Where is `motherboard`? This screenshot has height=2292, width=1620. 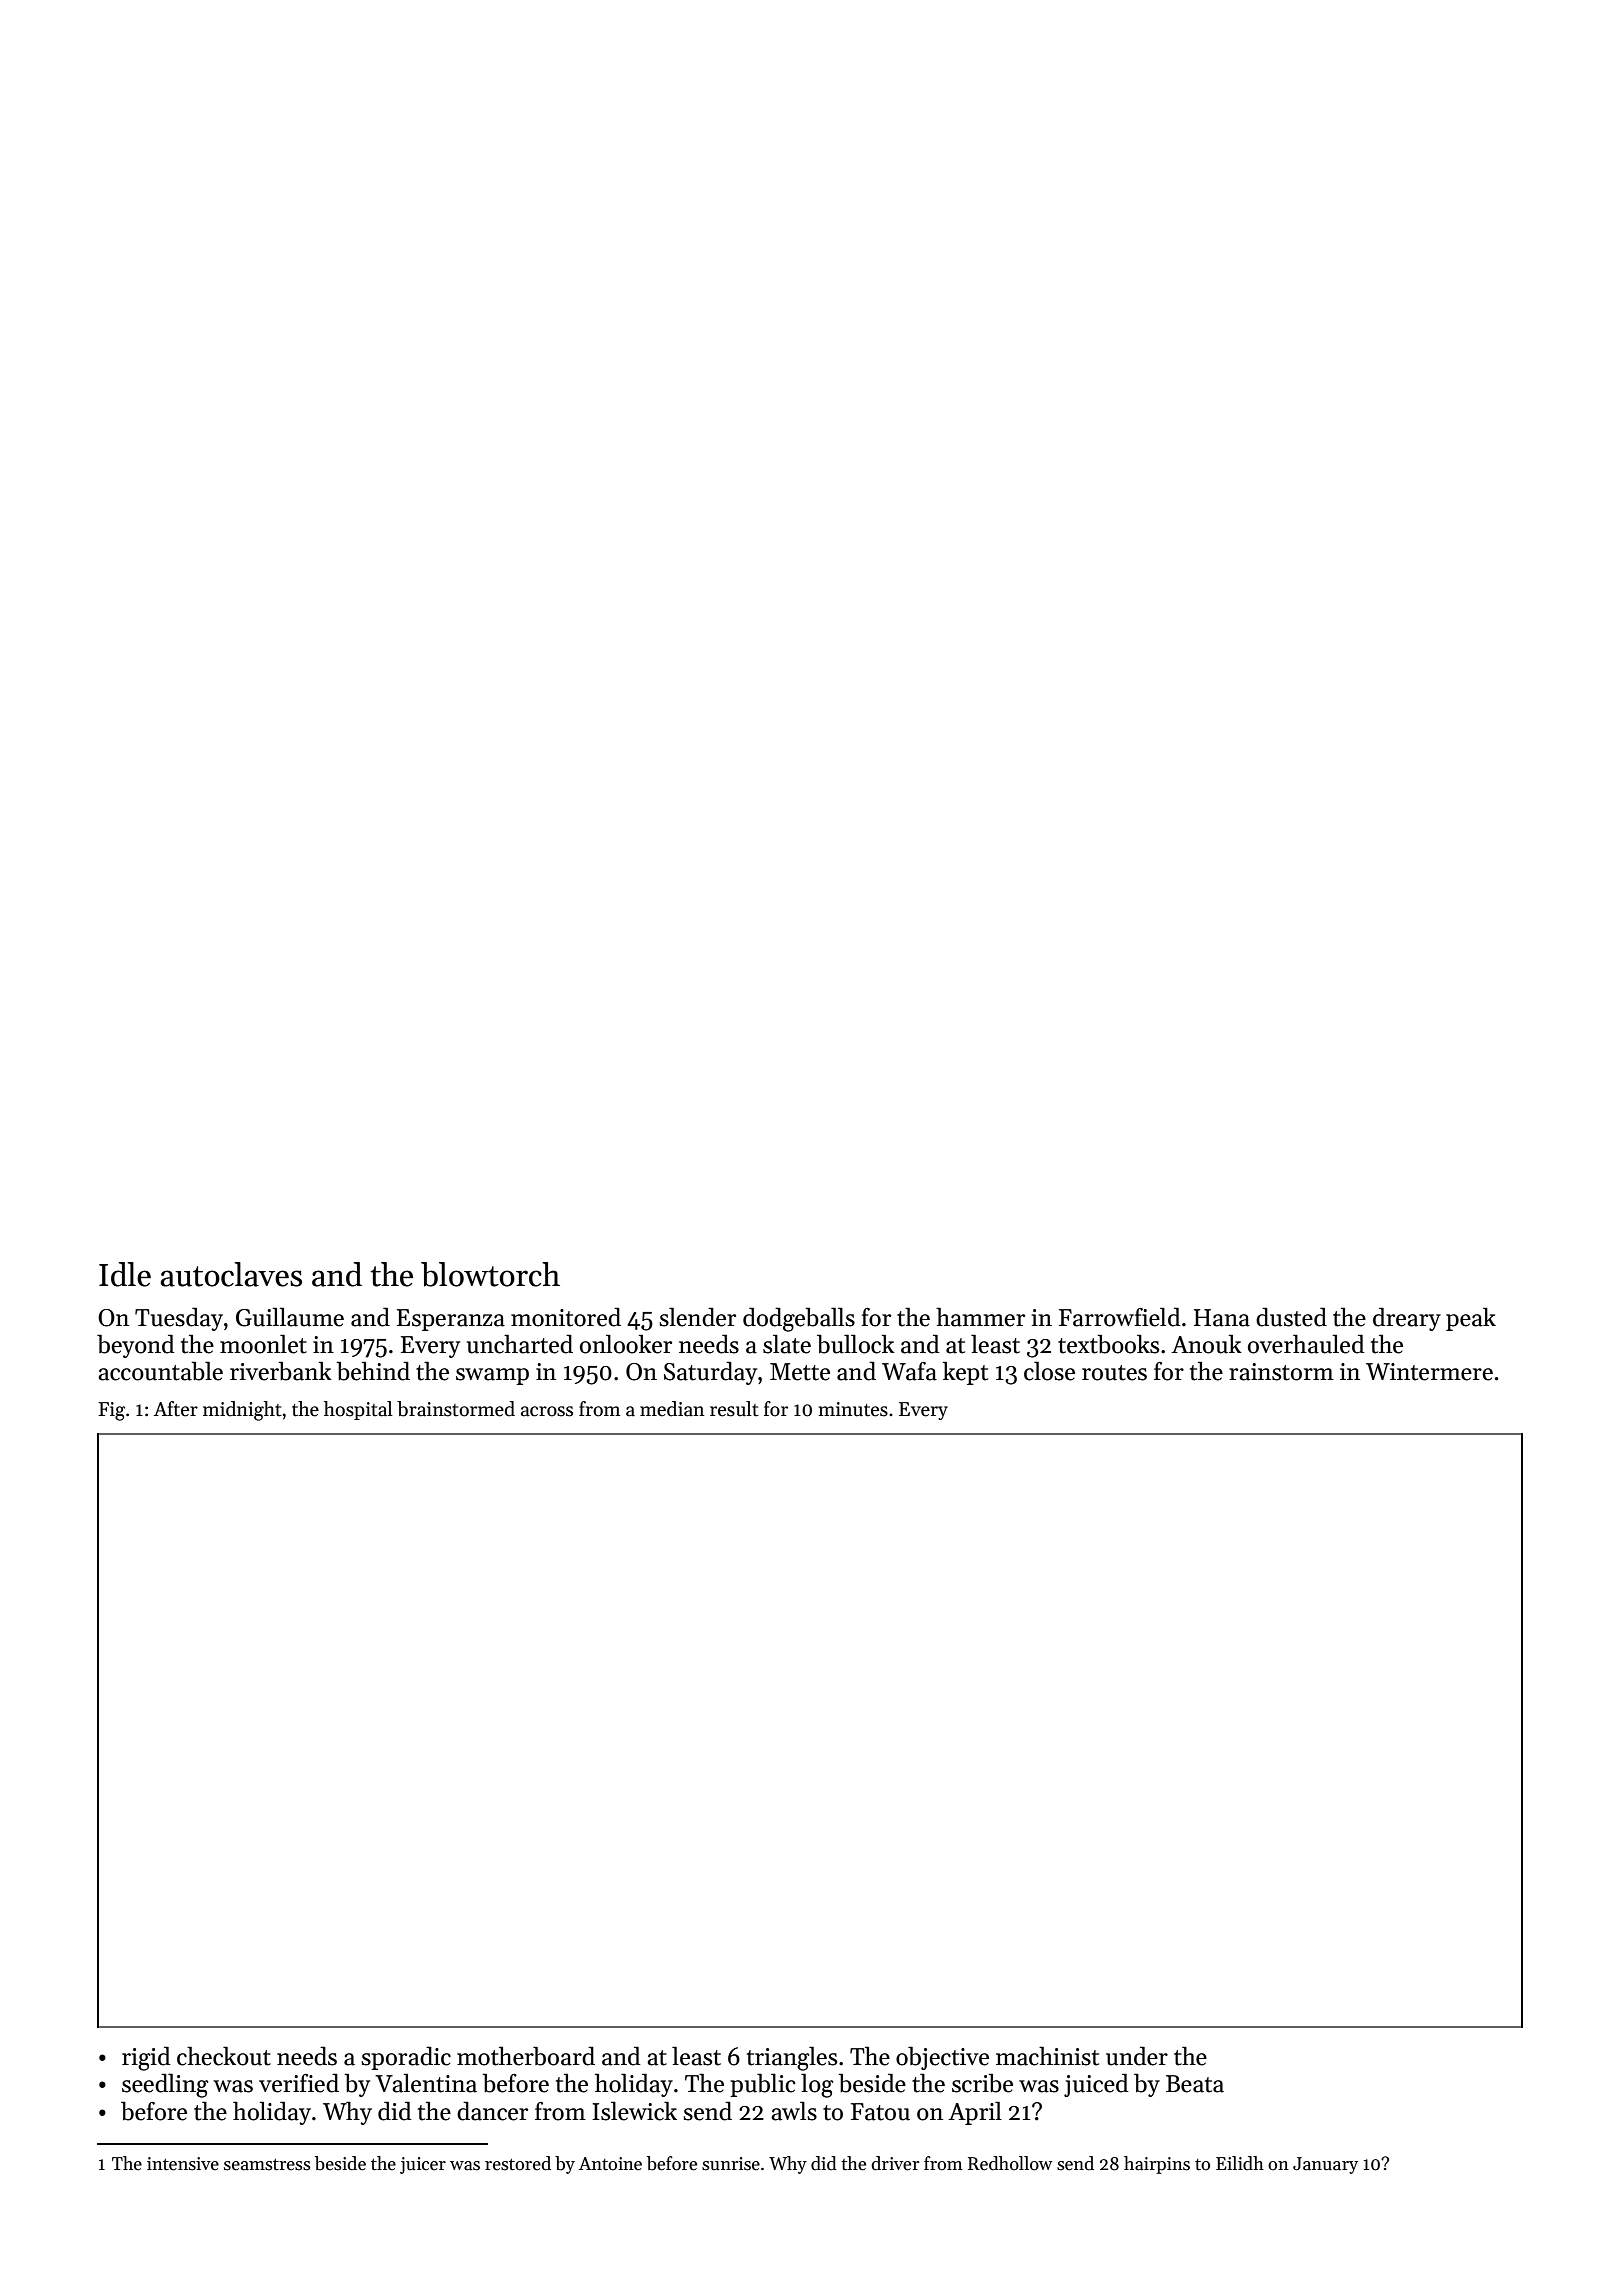
motherboard is located at coordinates (526, 2056).
